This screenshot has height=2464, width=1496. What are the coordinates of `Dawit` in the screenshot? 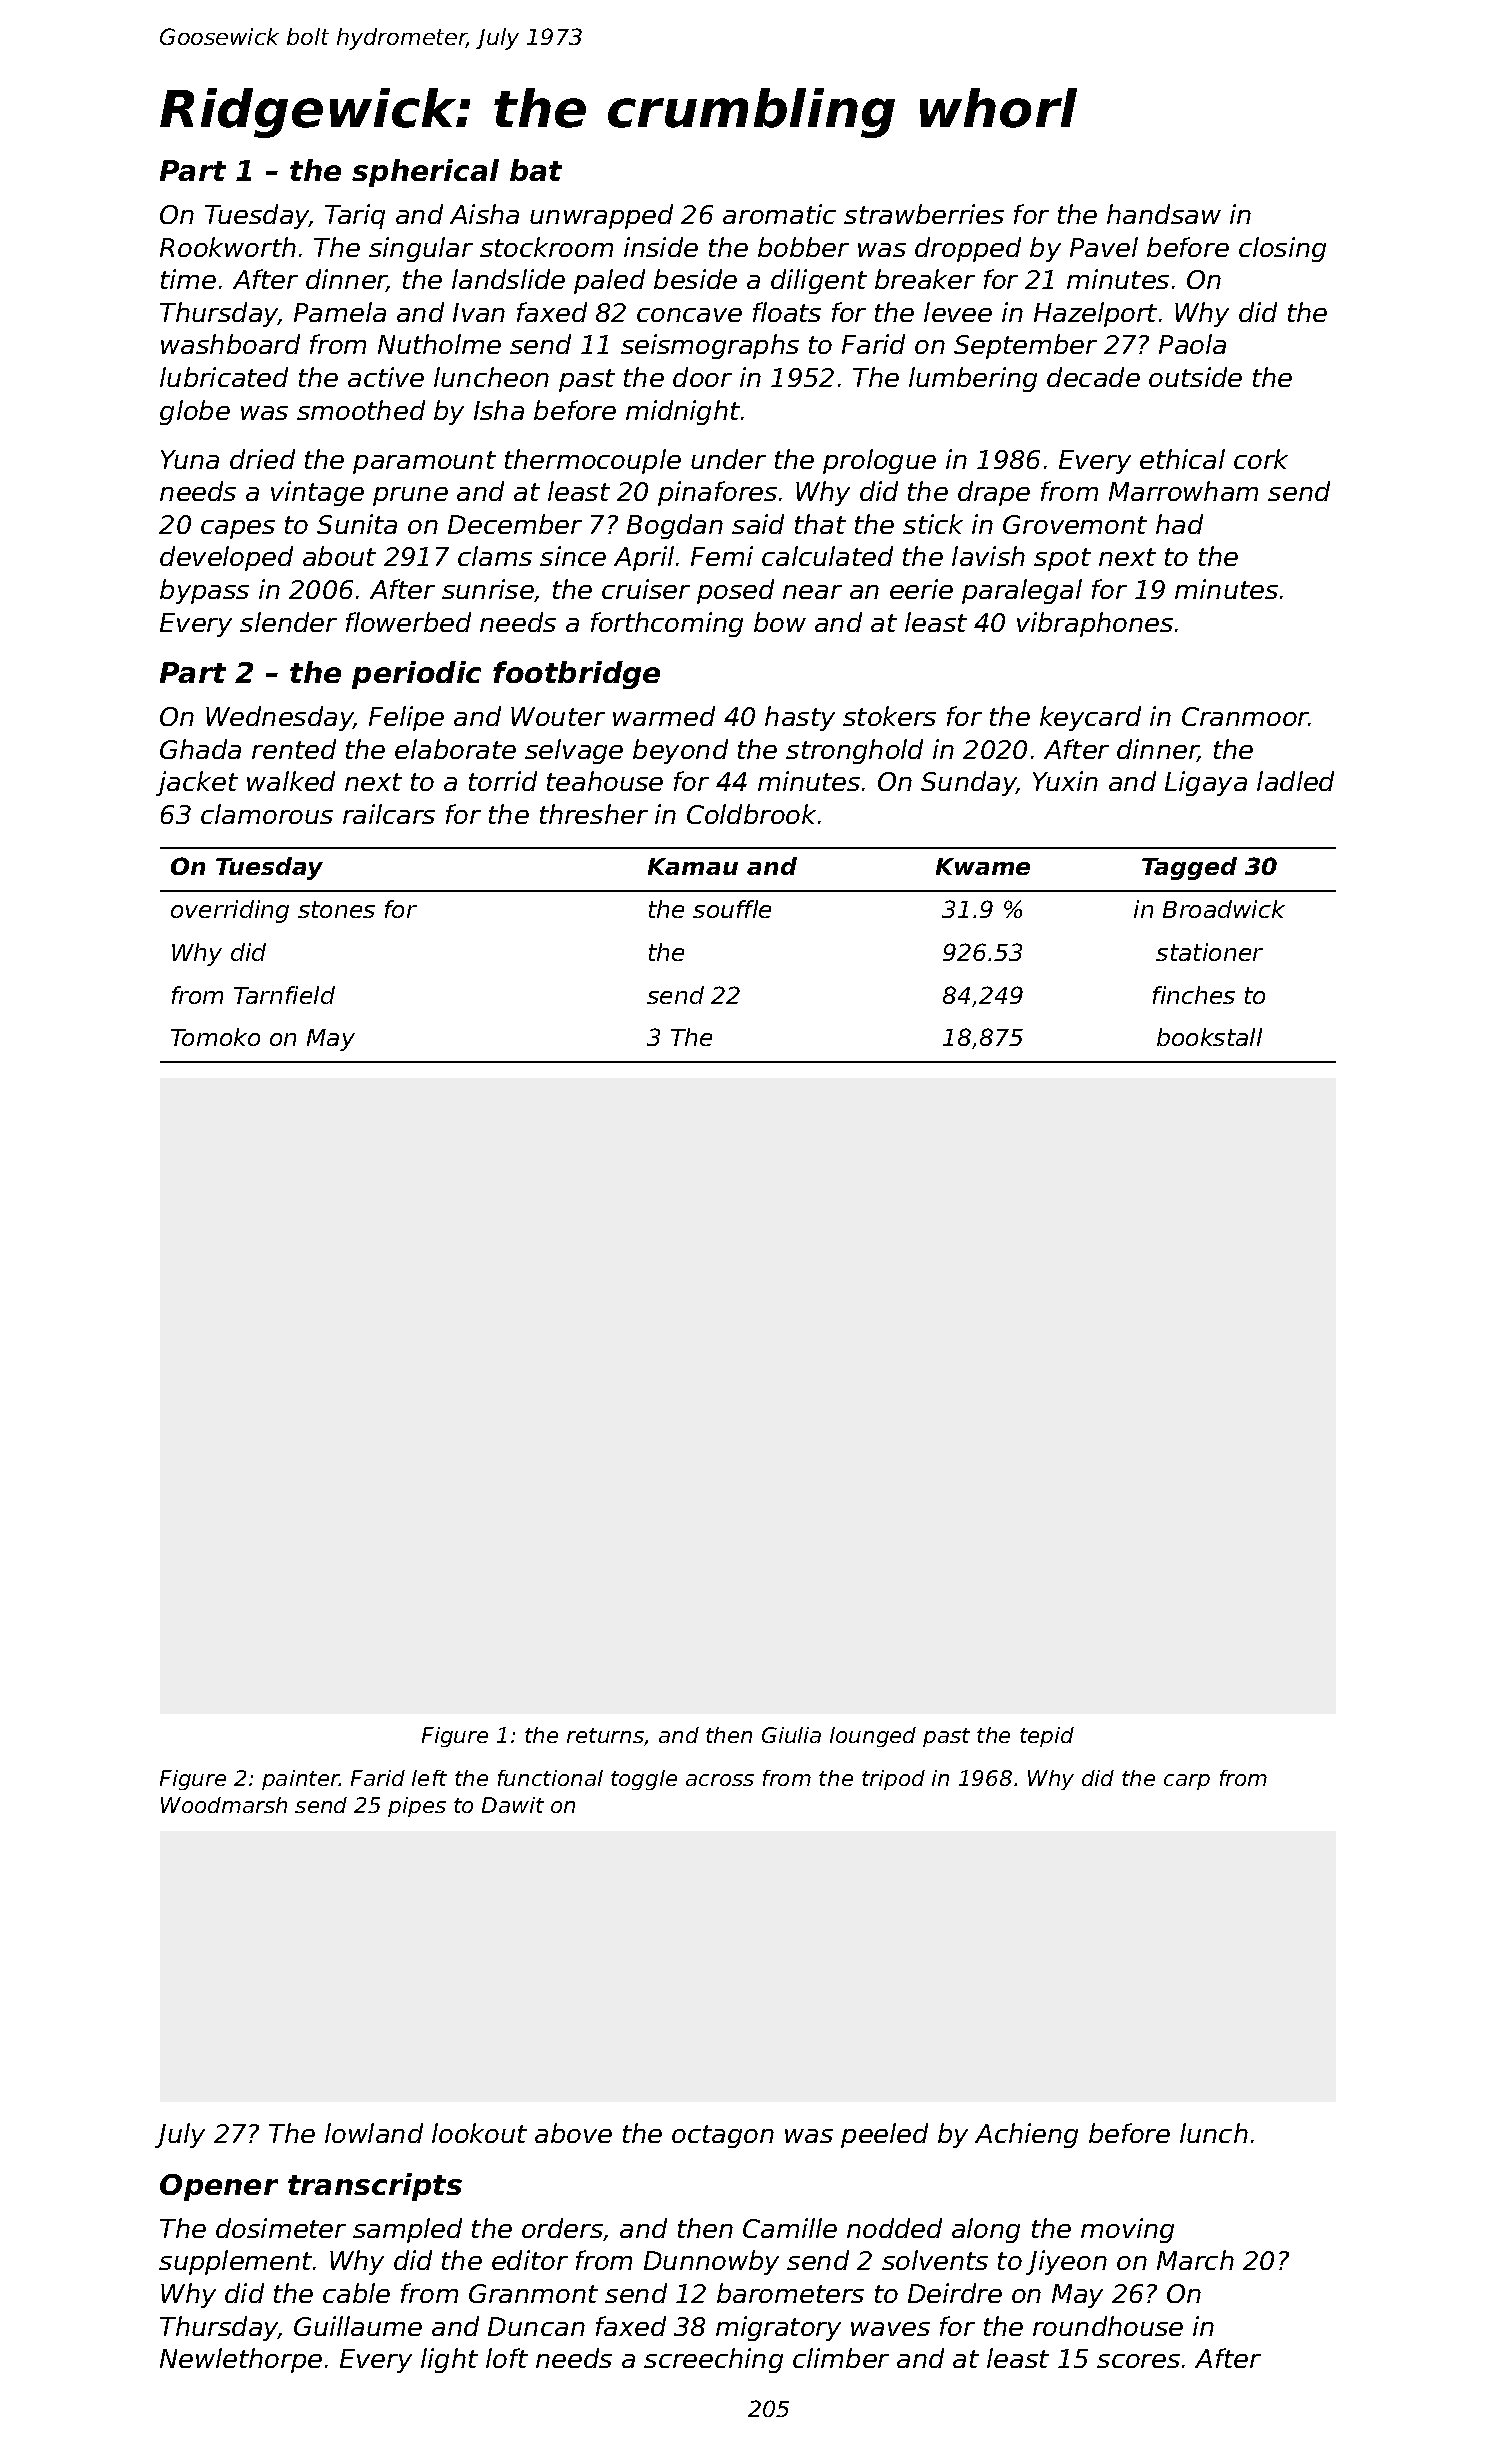 It's located at (513, 1805).
